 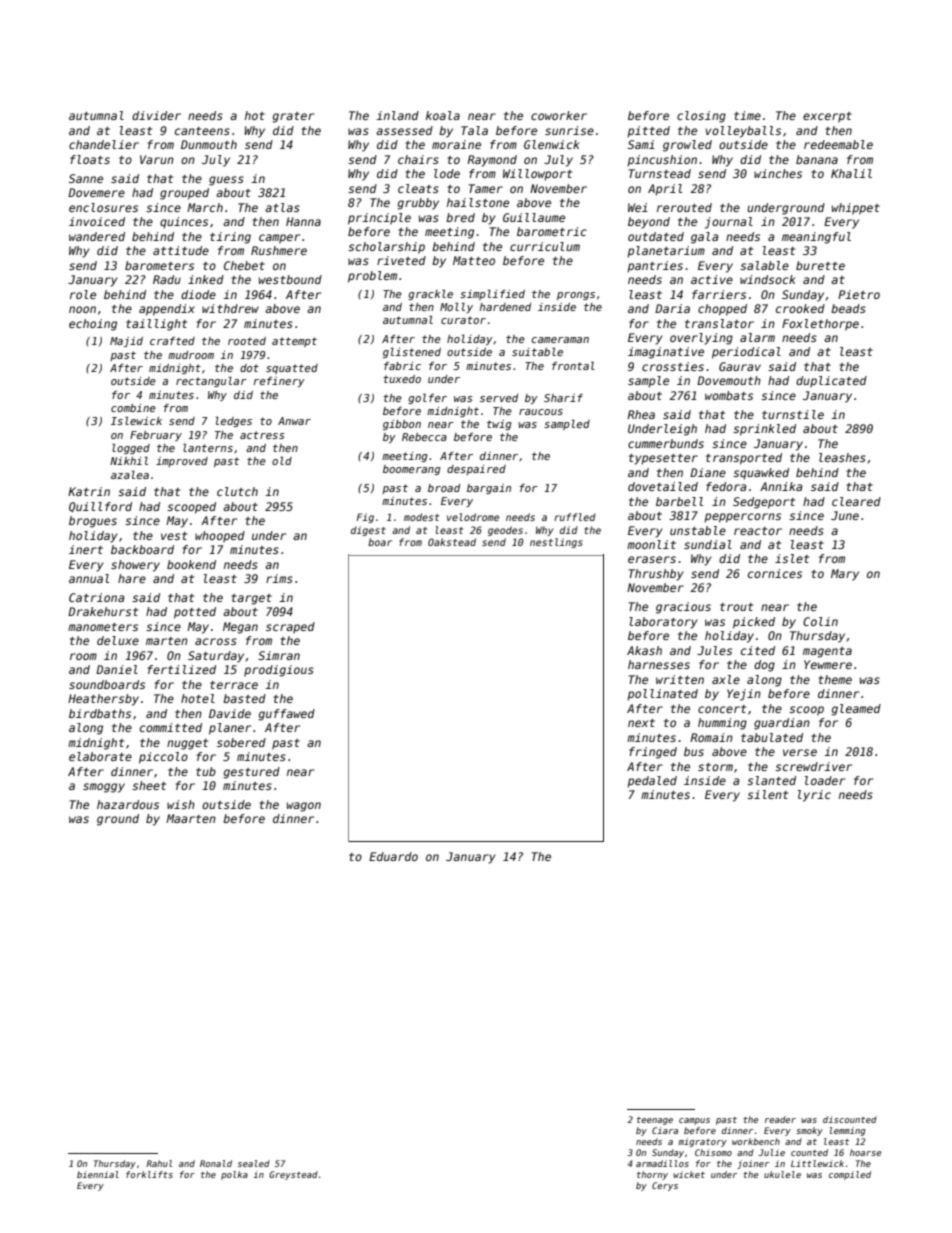 What do you see at coordinates (191, 818) in the screenshot?
I see `Maarten` at bounding box center [191, 818].
